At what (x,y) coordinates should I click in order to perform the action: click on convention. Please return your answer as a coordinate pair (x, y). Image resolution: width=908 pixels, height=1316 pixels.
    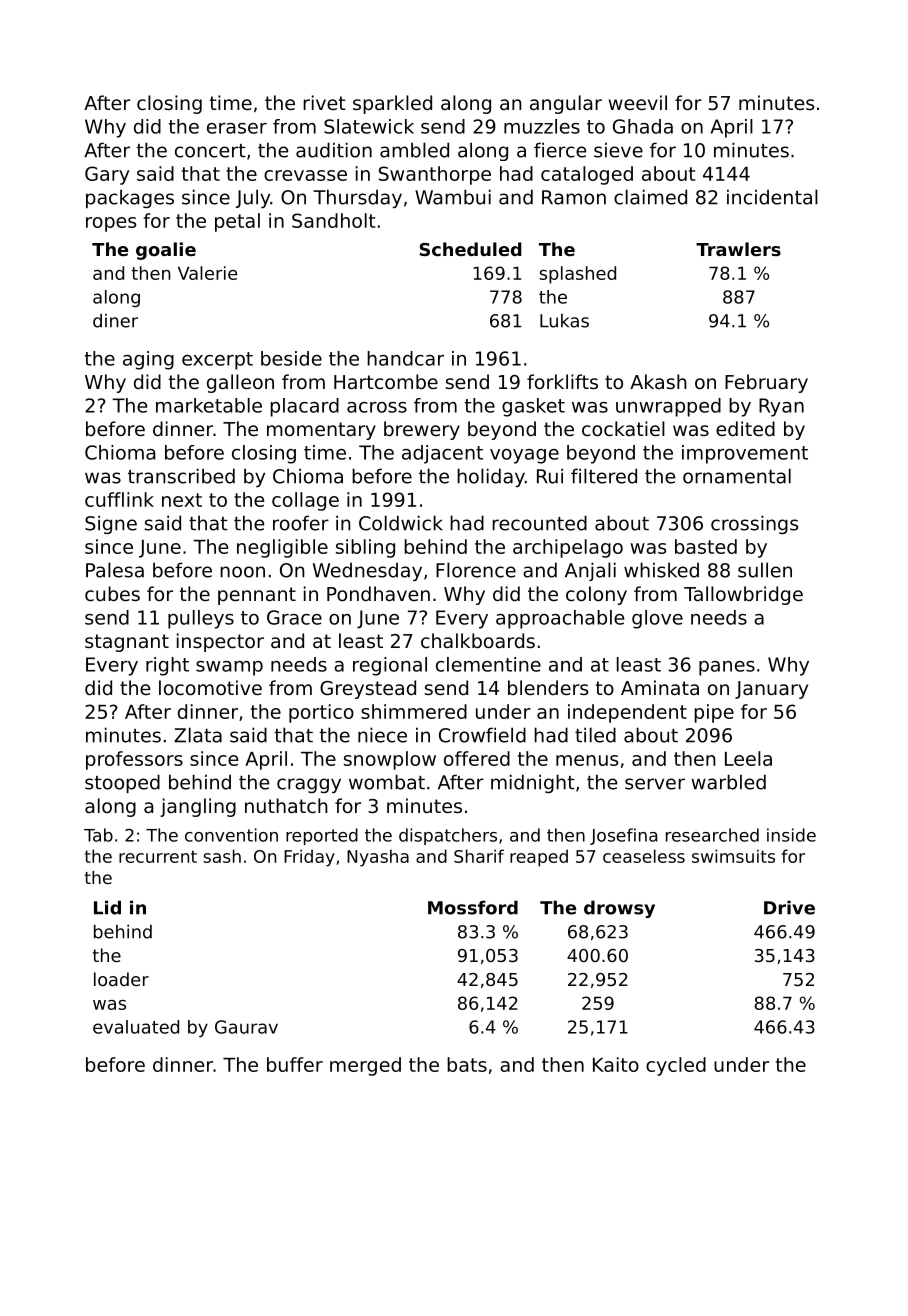
    Looking at the image, I should click on (231, 835).
